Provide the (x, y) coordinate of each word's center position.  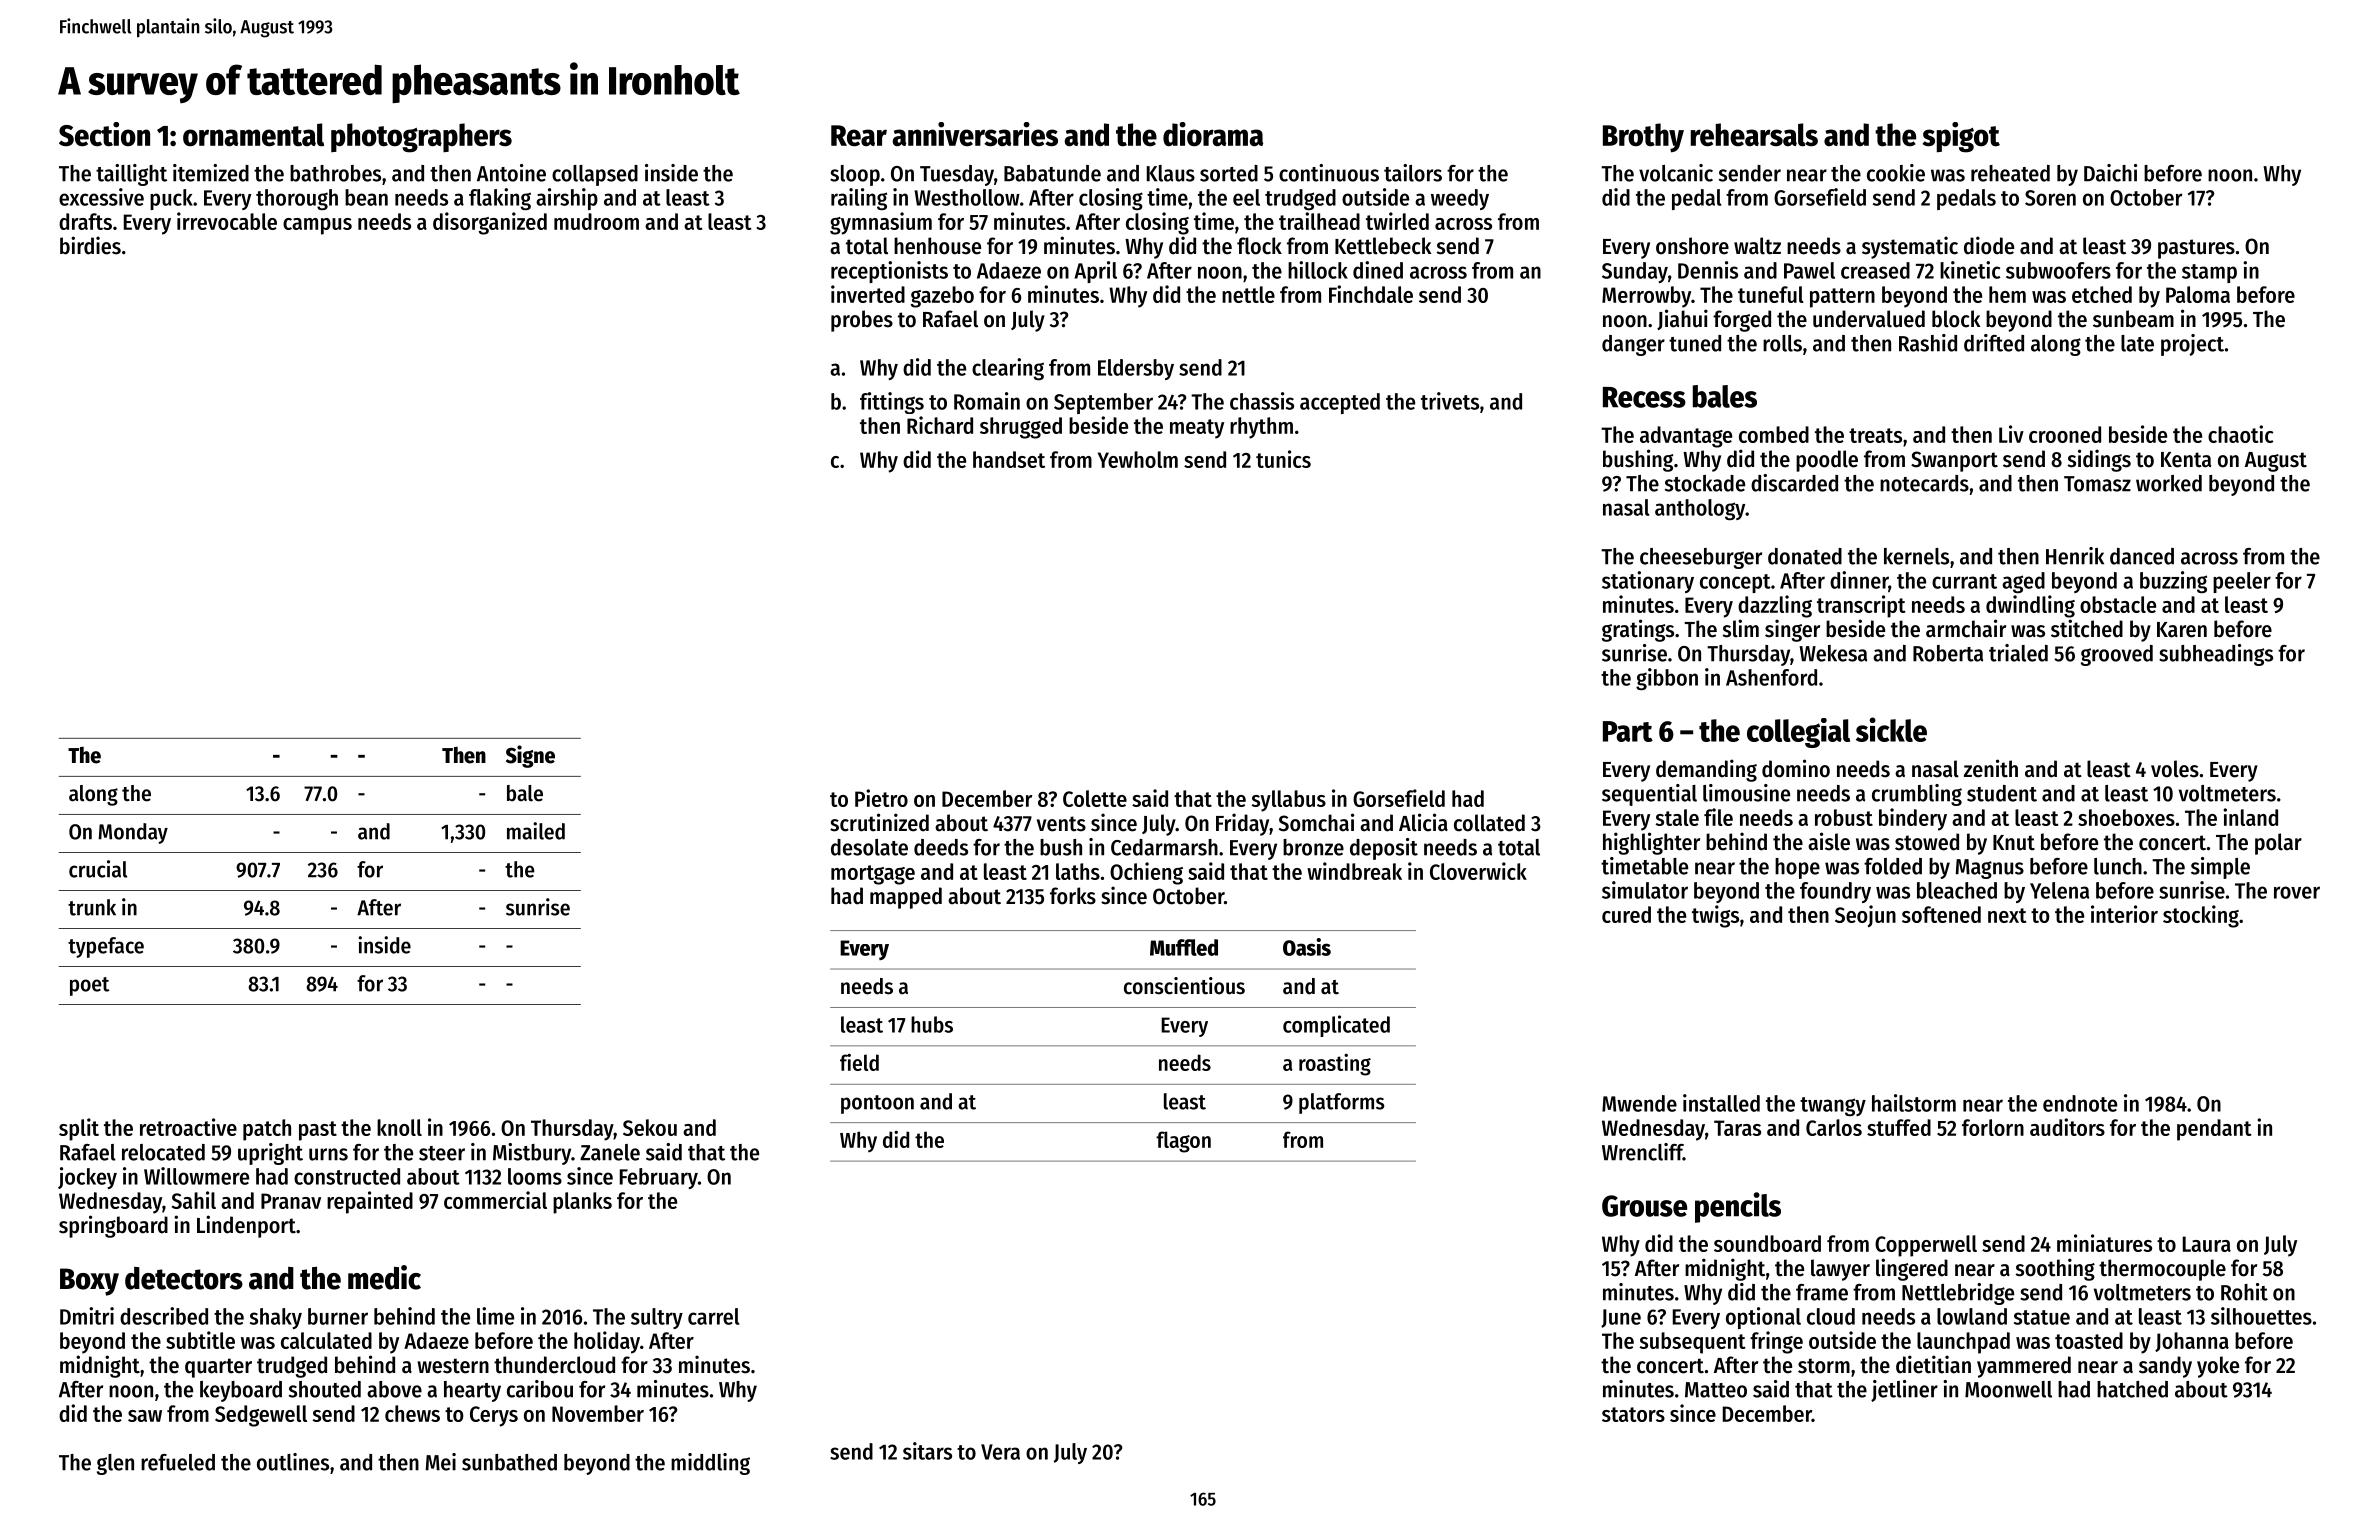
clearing (1008, 369)
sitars (927, 1451)
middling (710, 1464)
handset (1009, 459)
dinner (1859, 580)
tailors (1413, 173)
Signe (530, 756)
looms (535, 1176)
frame (1822, 1292)
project (2192, 345)
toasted (2089, 1340)
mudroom (596, 221)
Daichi (2110, 173)
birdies (90, 245)
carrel (713, 1316)
